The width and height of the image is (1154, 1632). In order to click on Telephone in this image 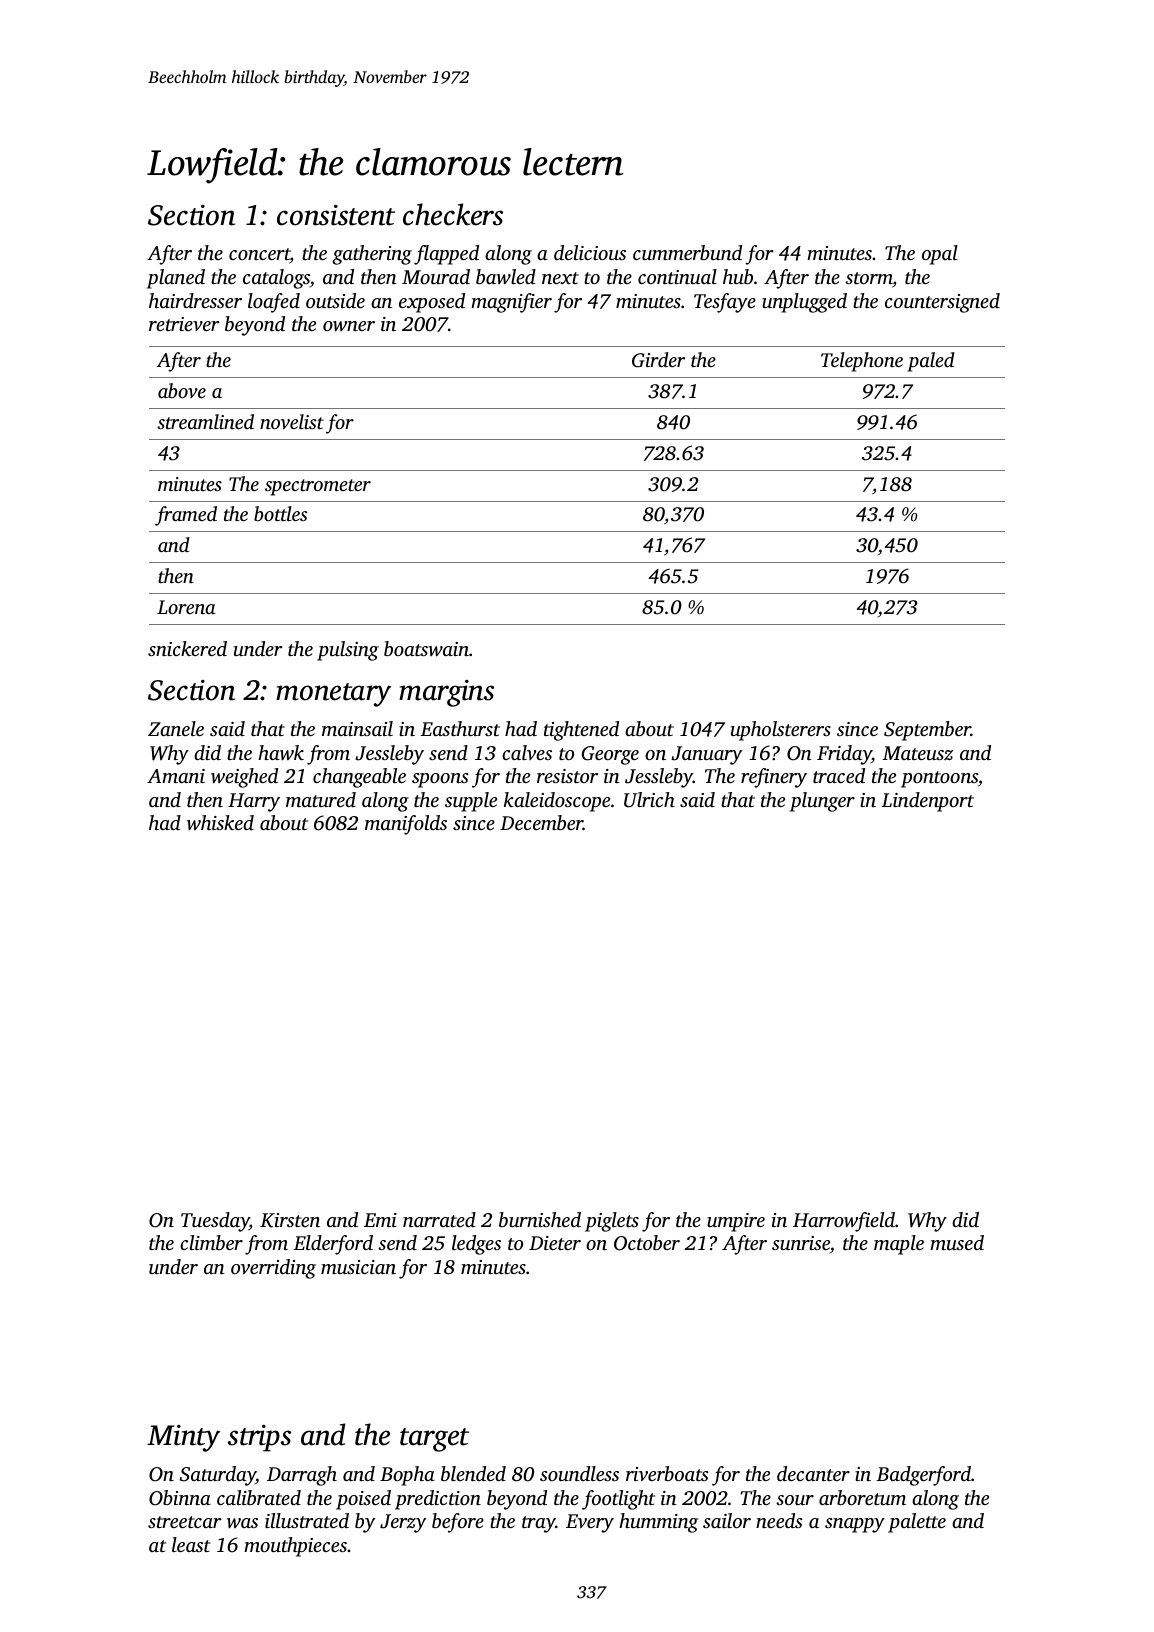, I will do `click(862, 362)`.
